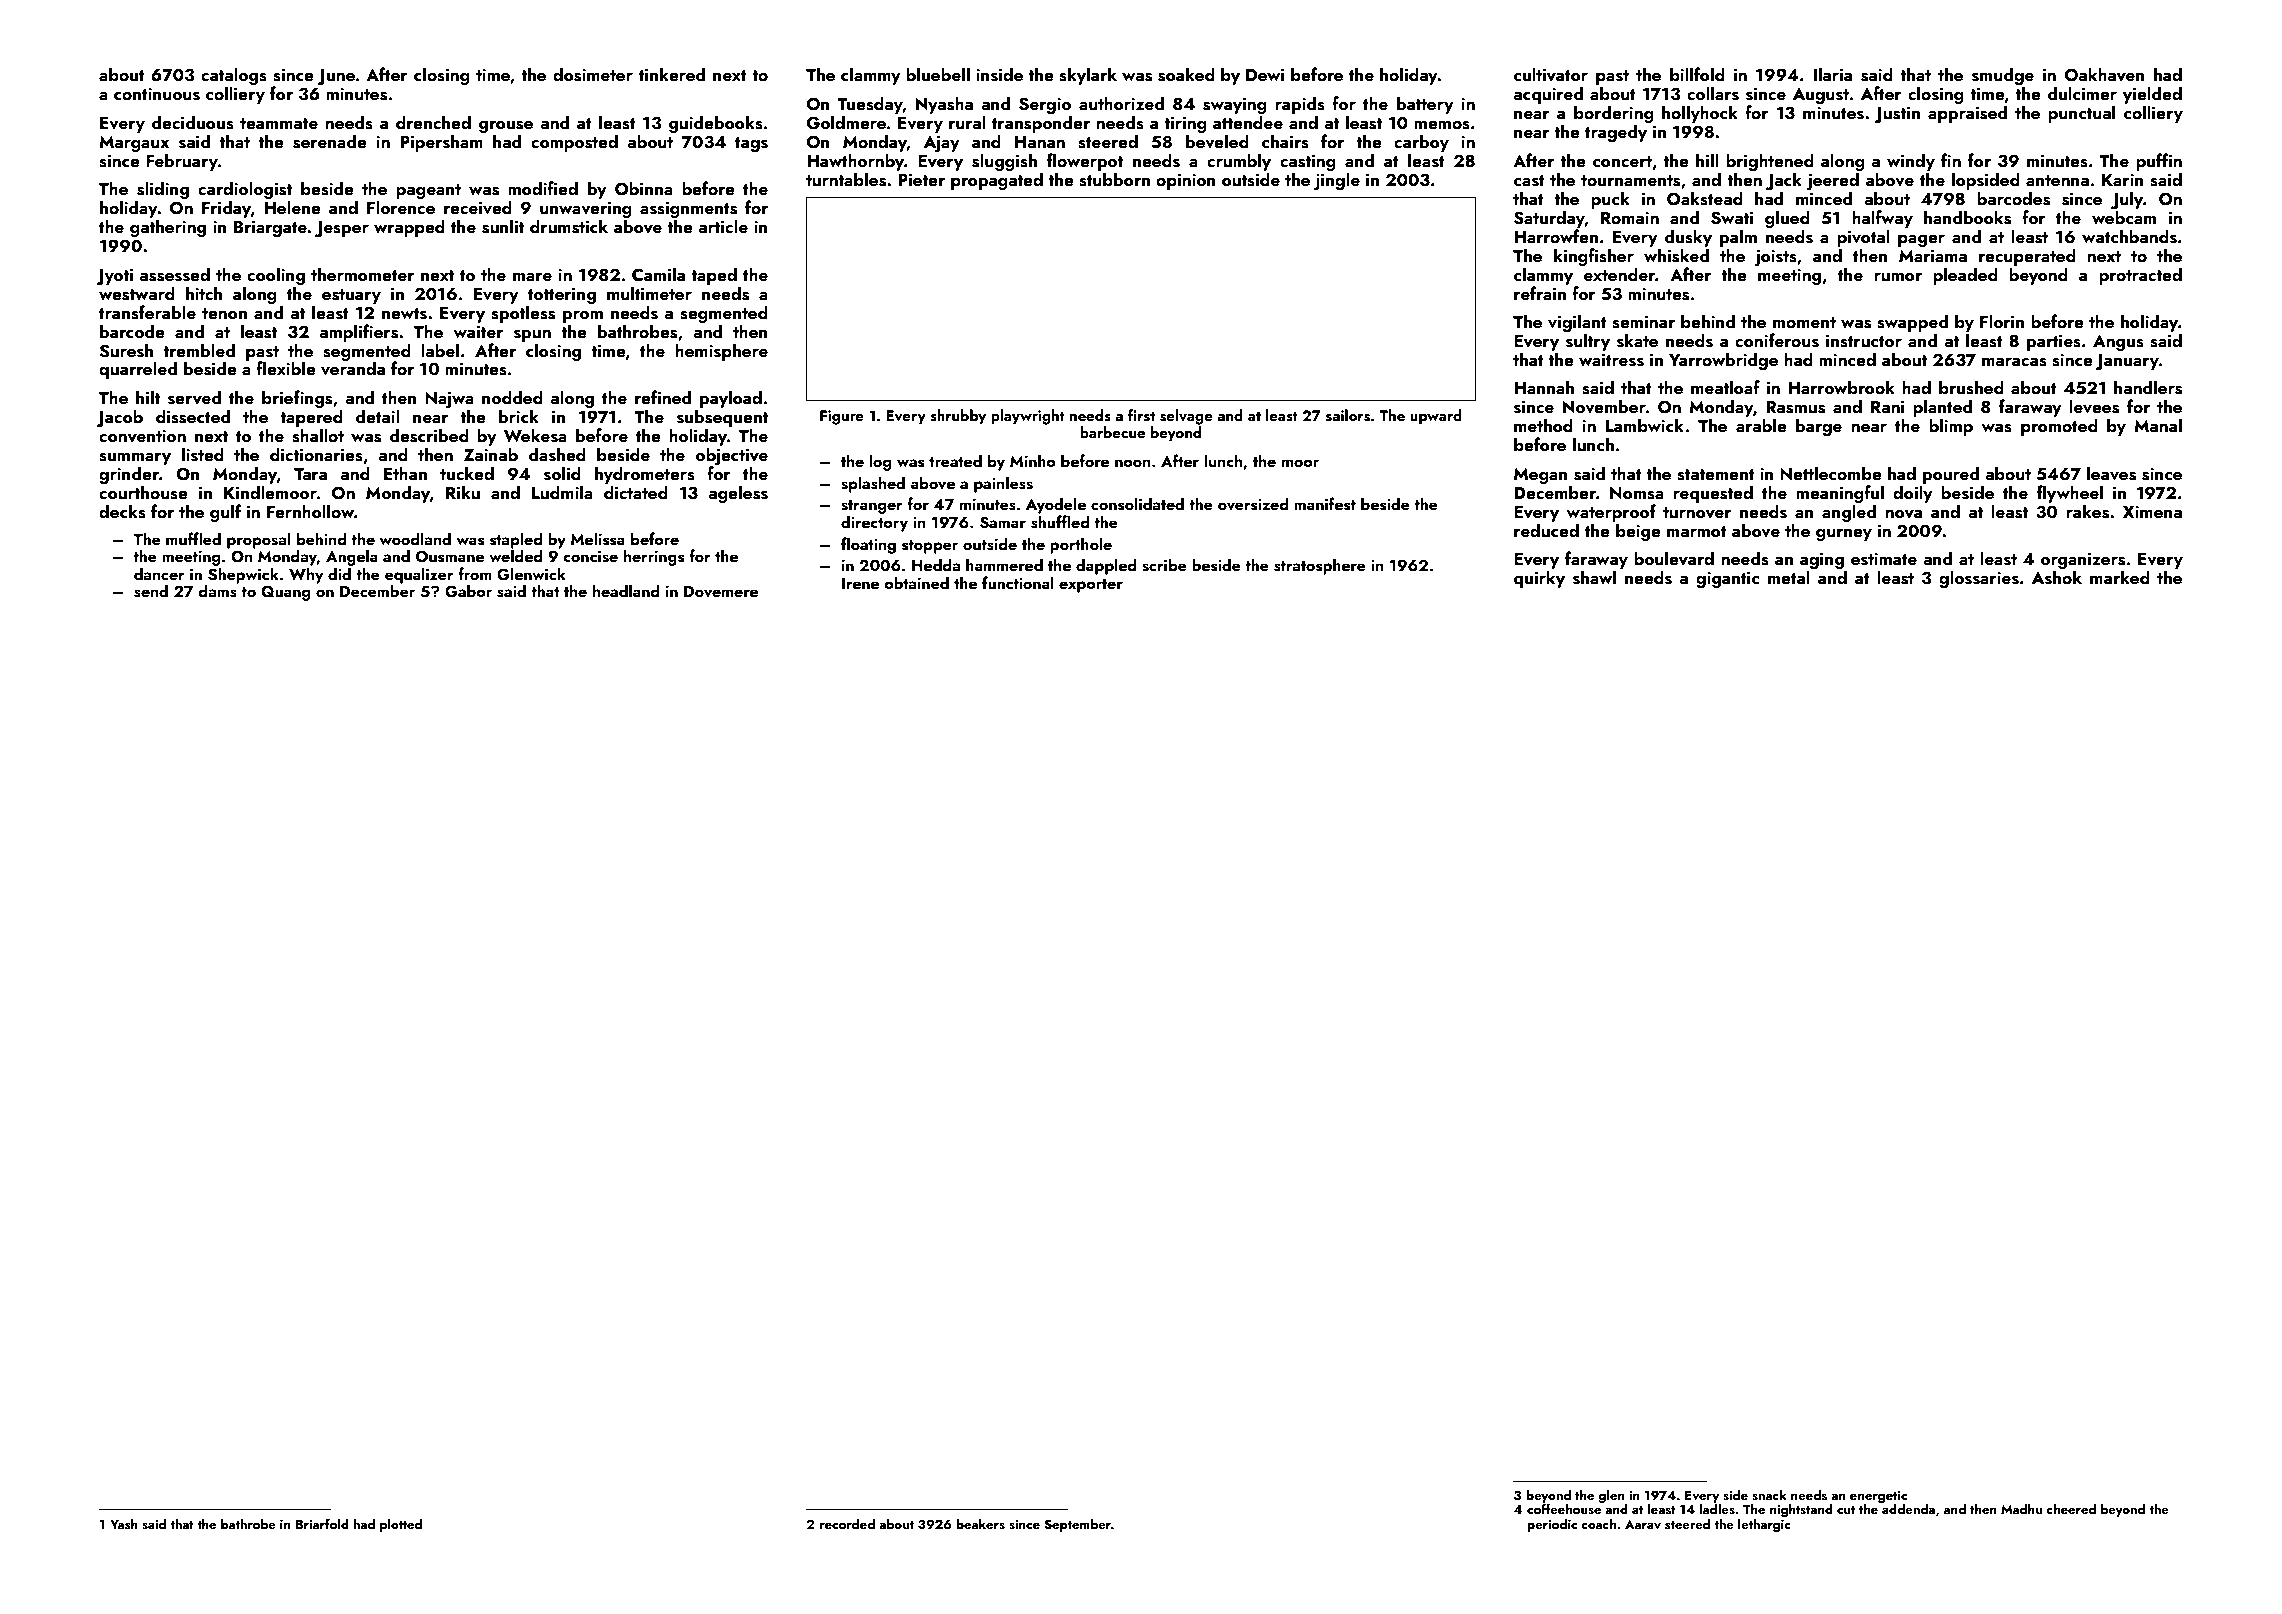  Describe the element at coordinates (1539, 579) in the page. I see `quirky` at that location.
